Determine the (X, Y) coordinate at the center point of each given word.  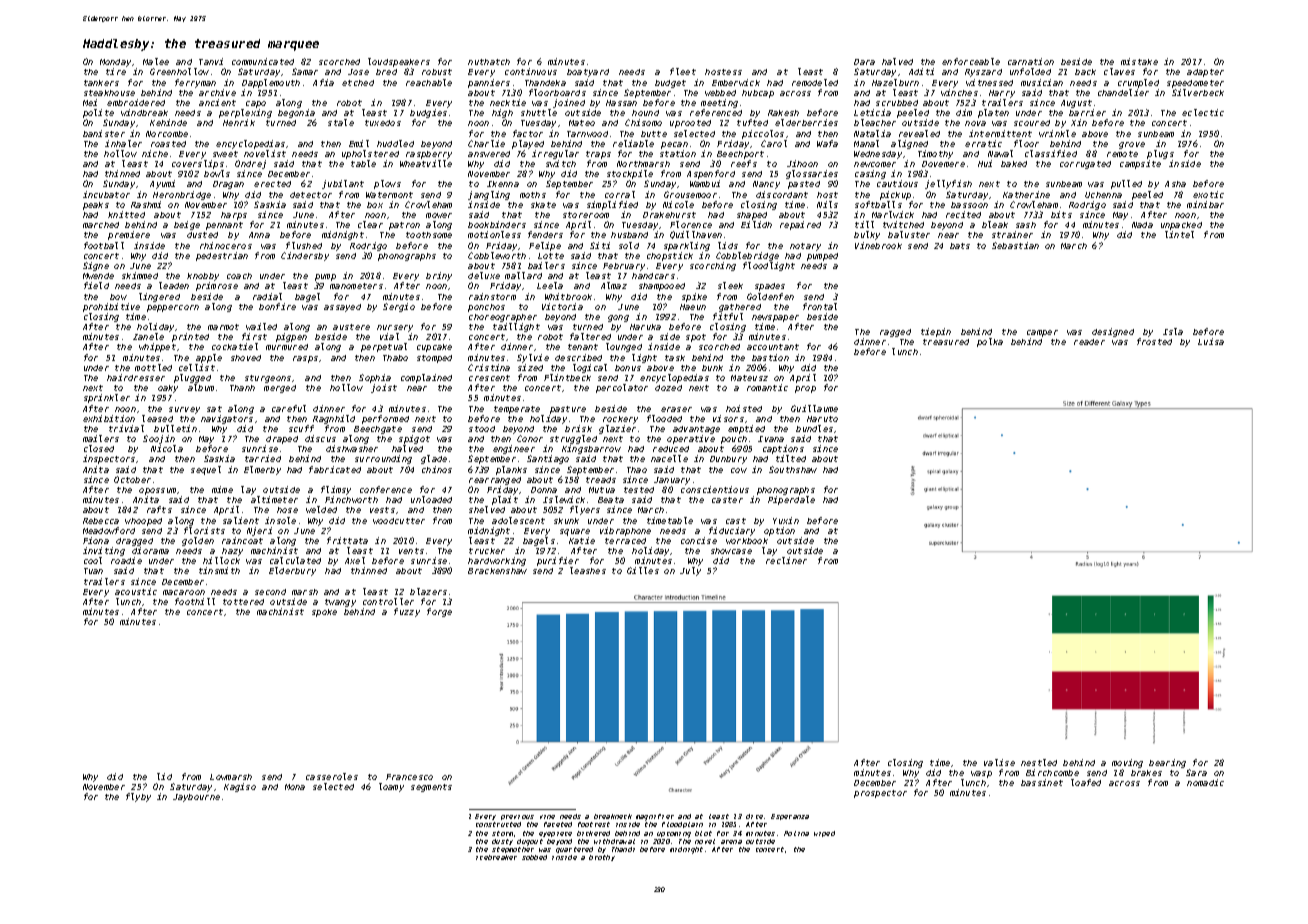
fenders (545, 234)
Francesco (409, 777)
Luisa (1211, 341)
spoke (324, 613)
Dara (864, 62)
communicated (263, 61)
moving (1127, 763)
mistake (1139, 61)
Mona (295, 787)
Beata (611, 500)
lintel (1179, 234)
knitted (126, 214)
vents (411, 551)
